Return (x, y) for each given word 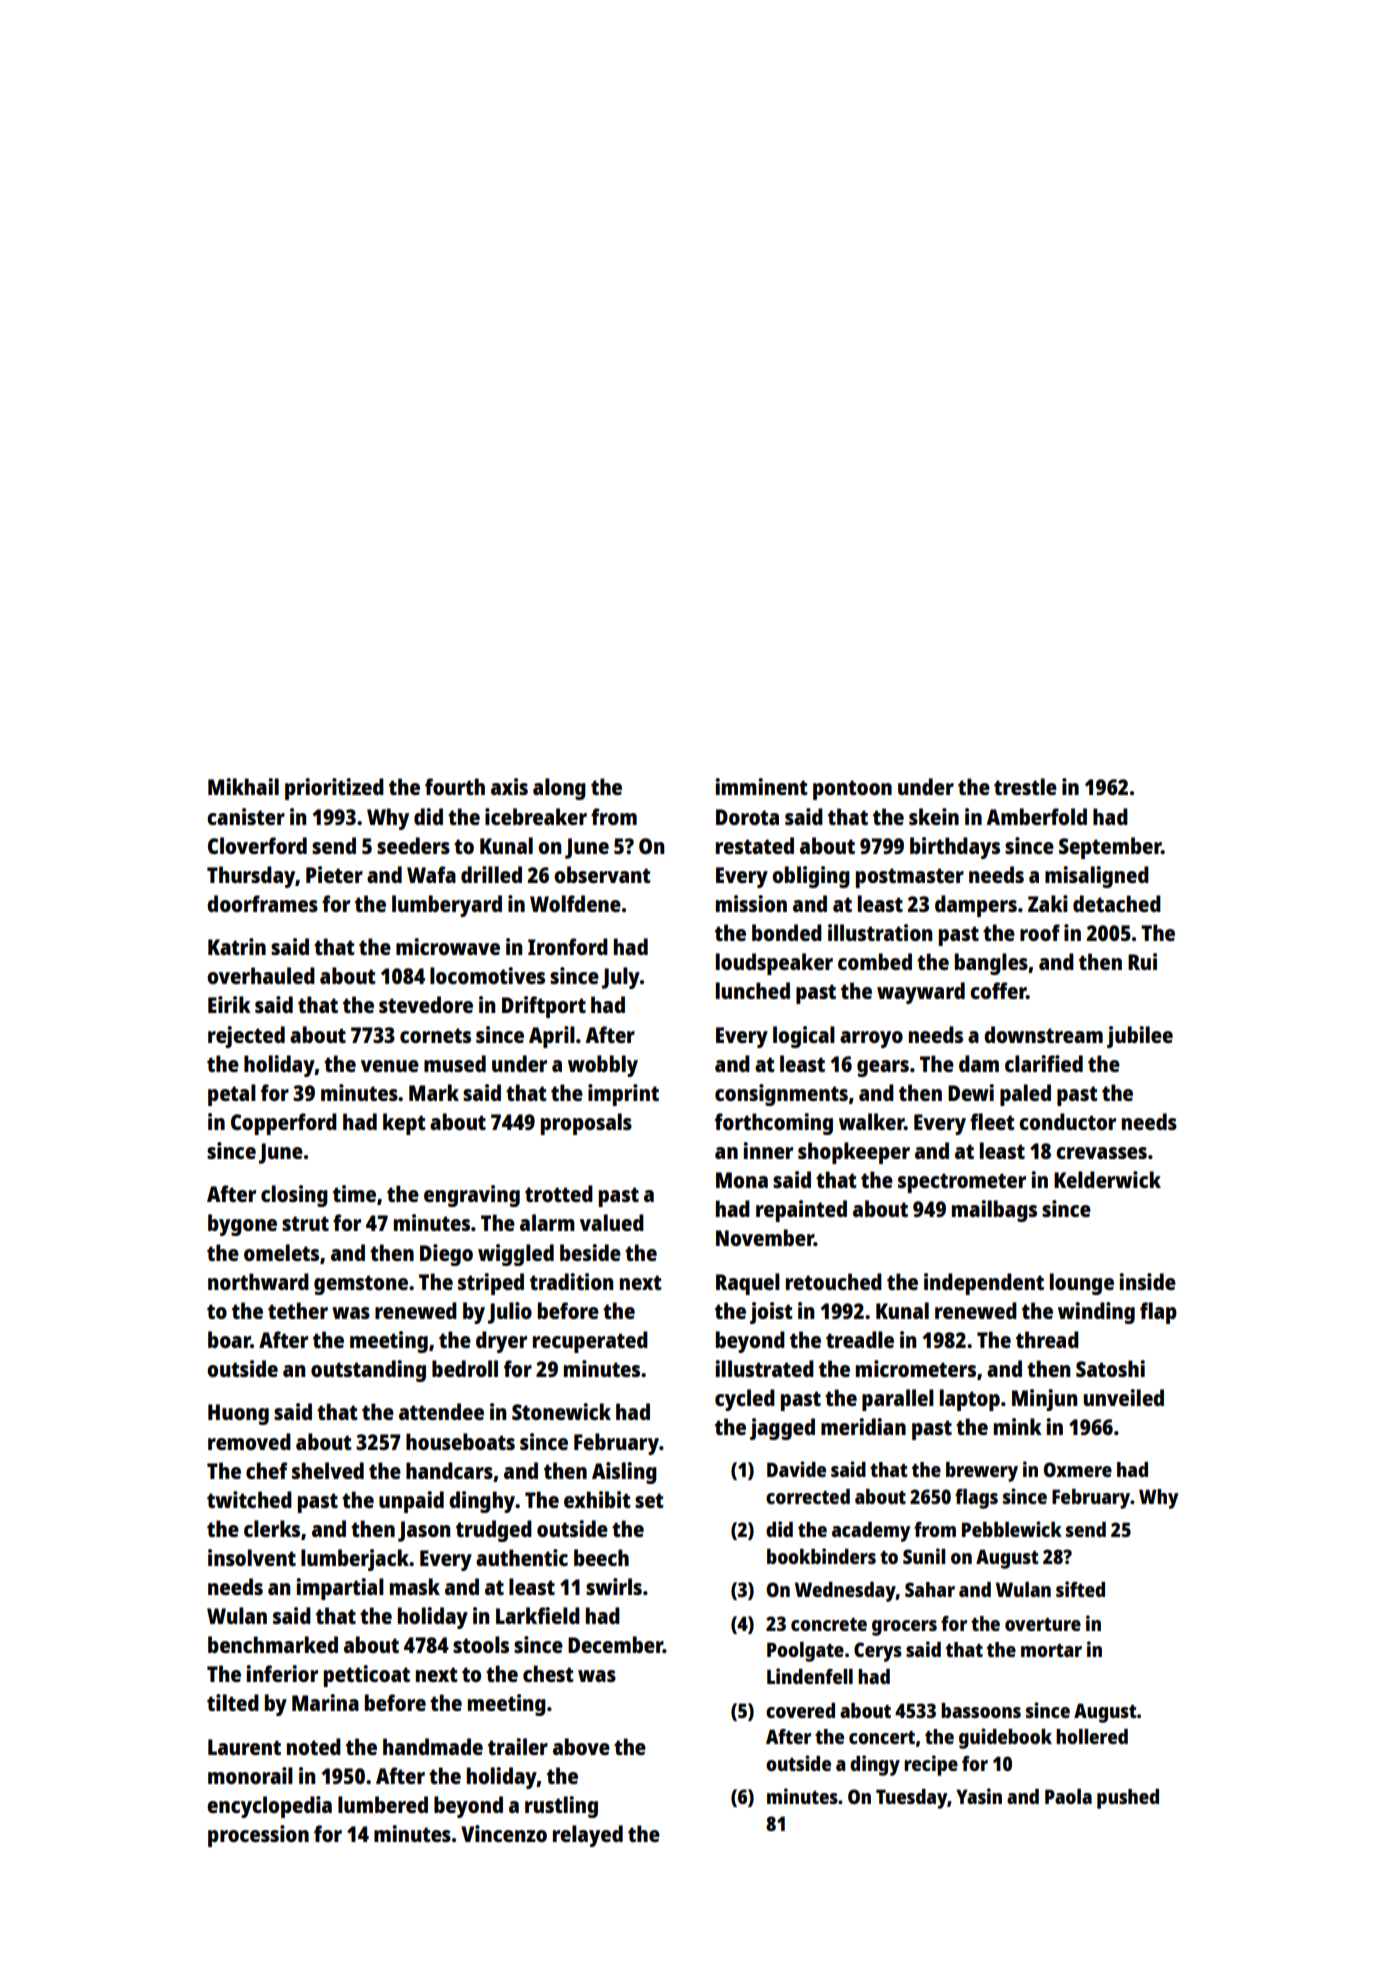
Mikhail (243, 786)
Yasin (979, 1796)
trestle (1025, 786)
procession (258, 1836)
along (559, 789)
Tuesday (912, 1799)
